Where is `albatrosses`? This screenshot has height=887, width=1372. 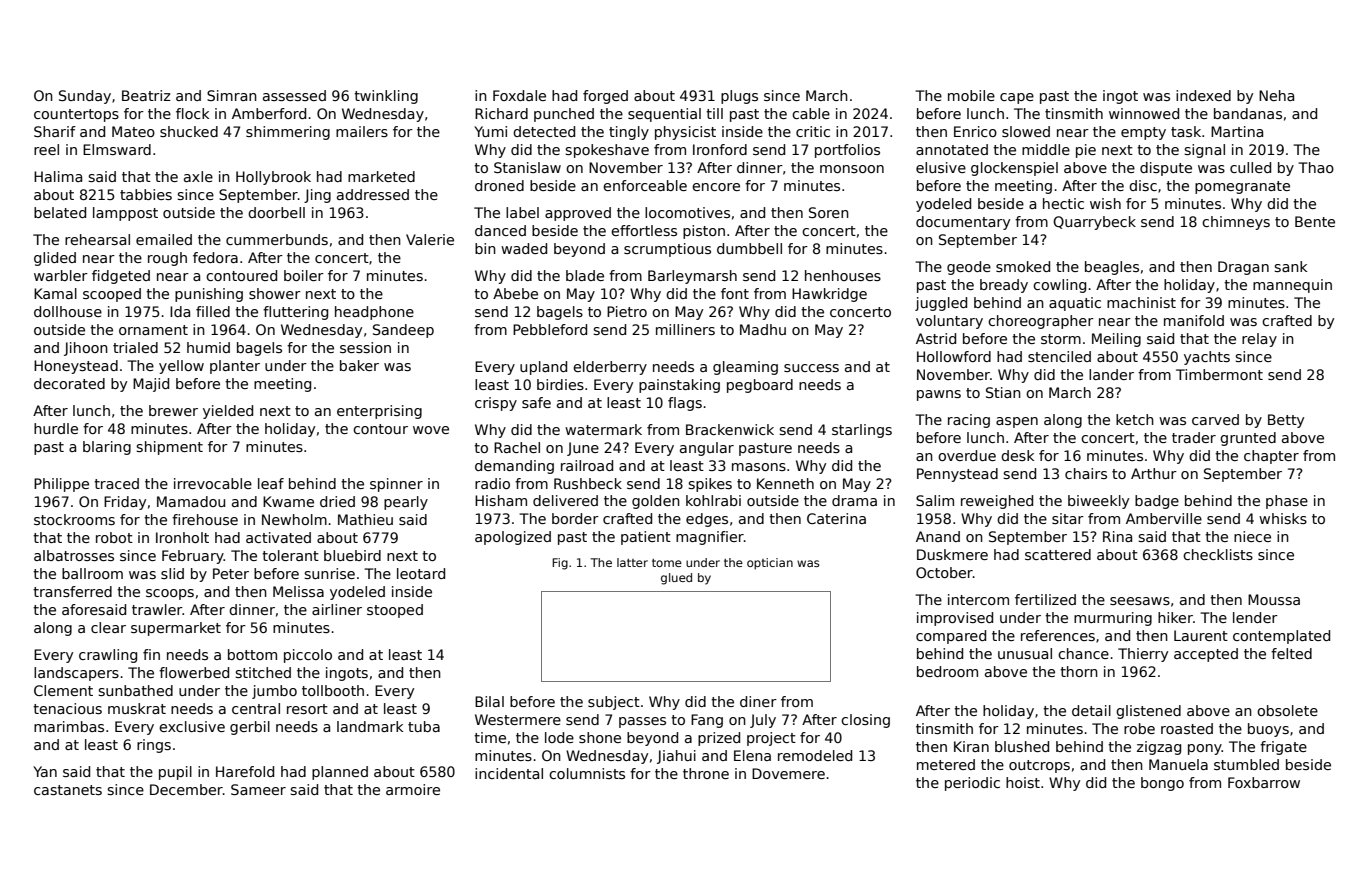
albatrosses is located at coordinates (74, 555).
